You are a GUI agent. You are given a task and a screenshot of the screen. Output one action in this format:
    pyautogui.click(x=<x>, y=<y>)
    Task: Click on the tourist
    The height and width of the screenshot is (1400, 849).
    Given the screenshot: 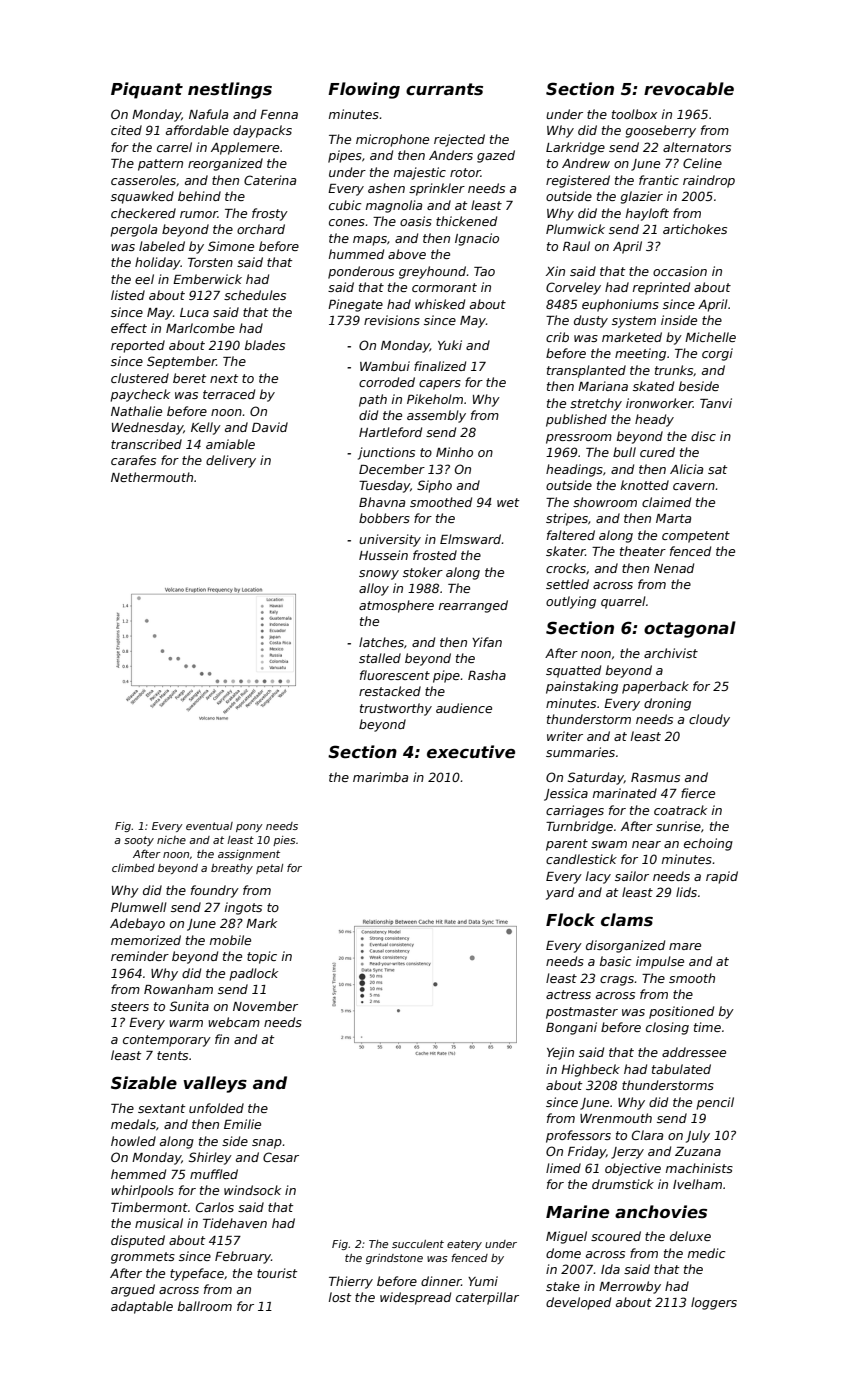 What is the action you would take?
    pyautogui.click(x=277, y=1273)
